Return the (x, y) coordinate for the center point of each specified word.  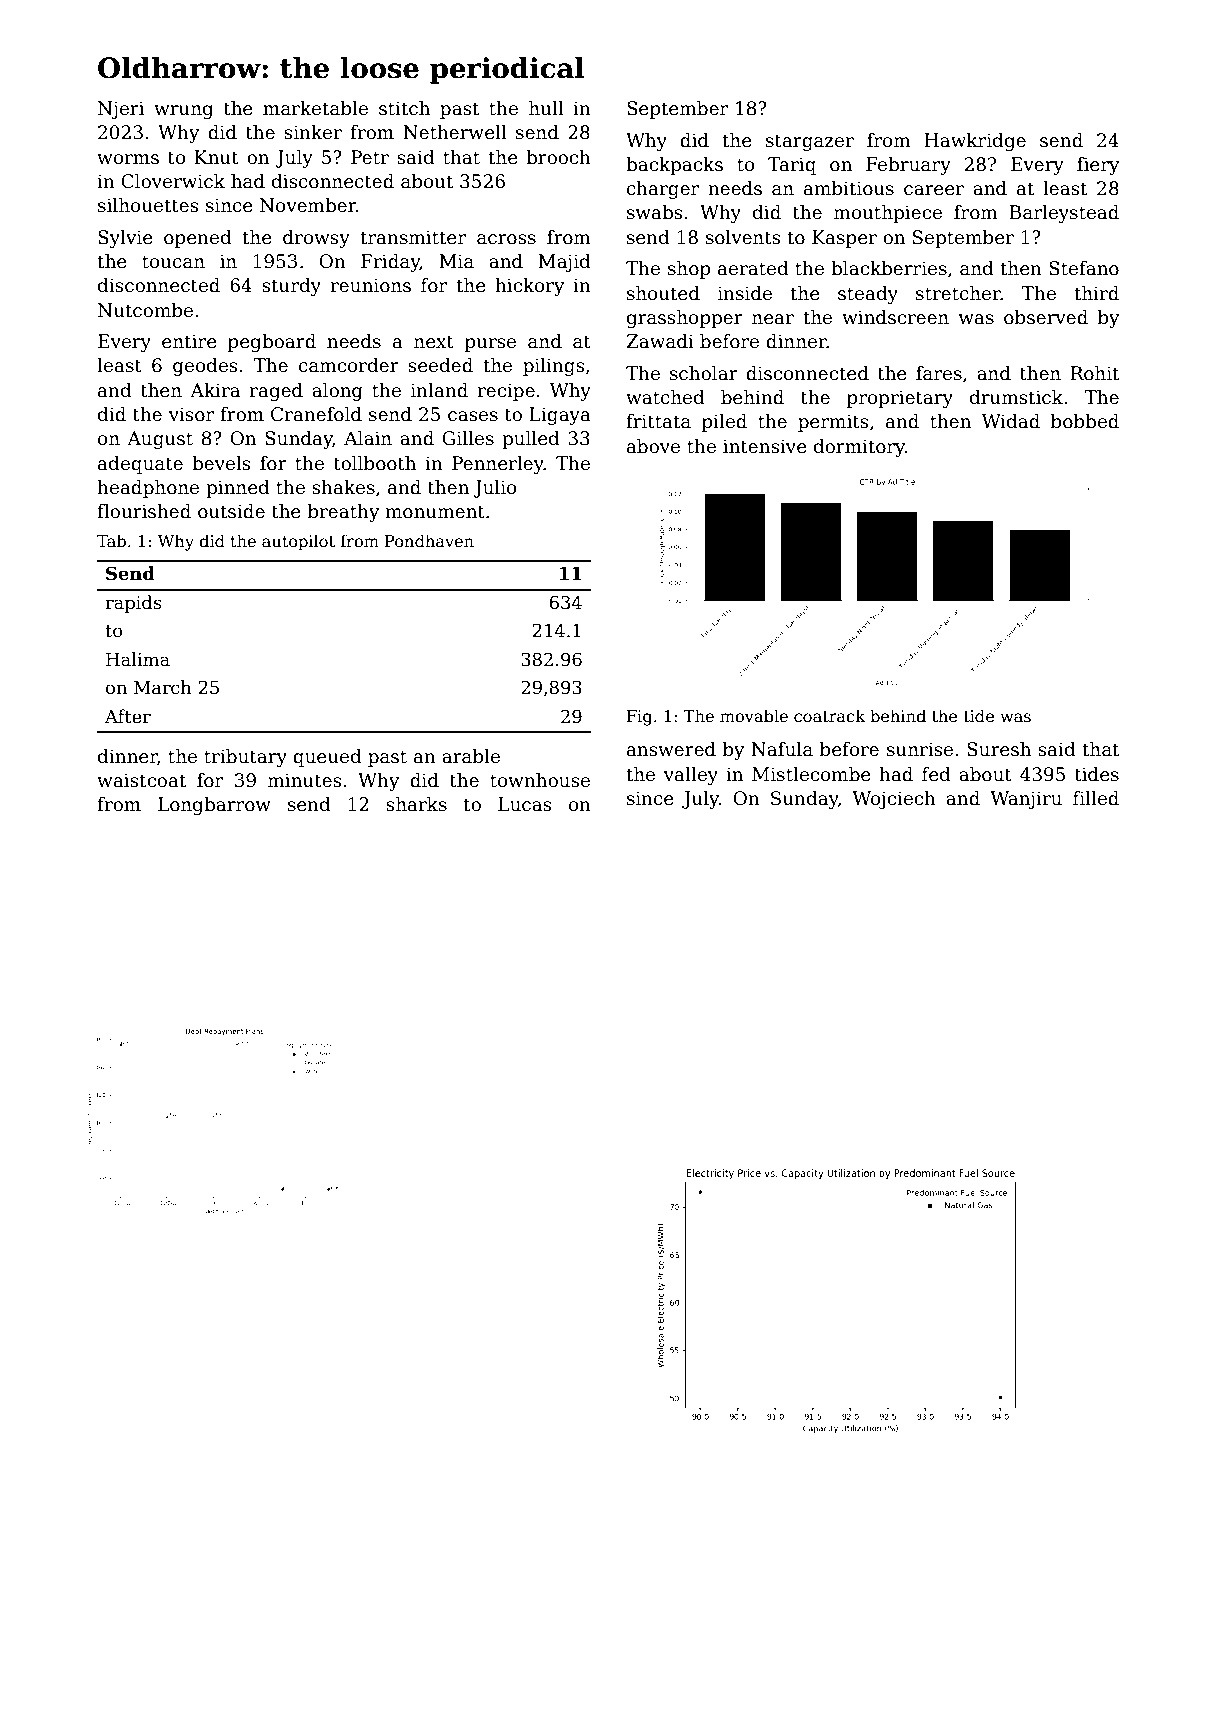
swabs (654, 212)
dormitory (859, 448)
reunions (370, 285)
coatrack (830, 716)
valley (691, 776)
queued (327, 758)
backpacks (674, 166)
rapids (133, 604)
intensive (765, 446)
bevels (221, 463)
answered (671, 749)
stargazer (810, 142)
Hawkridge (975, 142)
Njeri (121, 110)
